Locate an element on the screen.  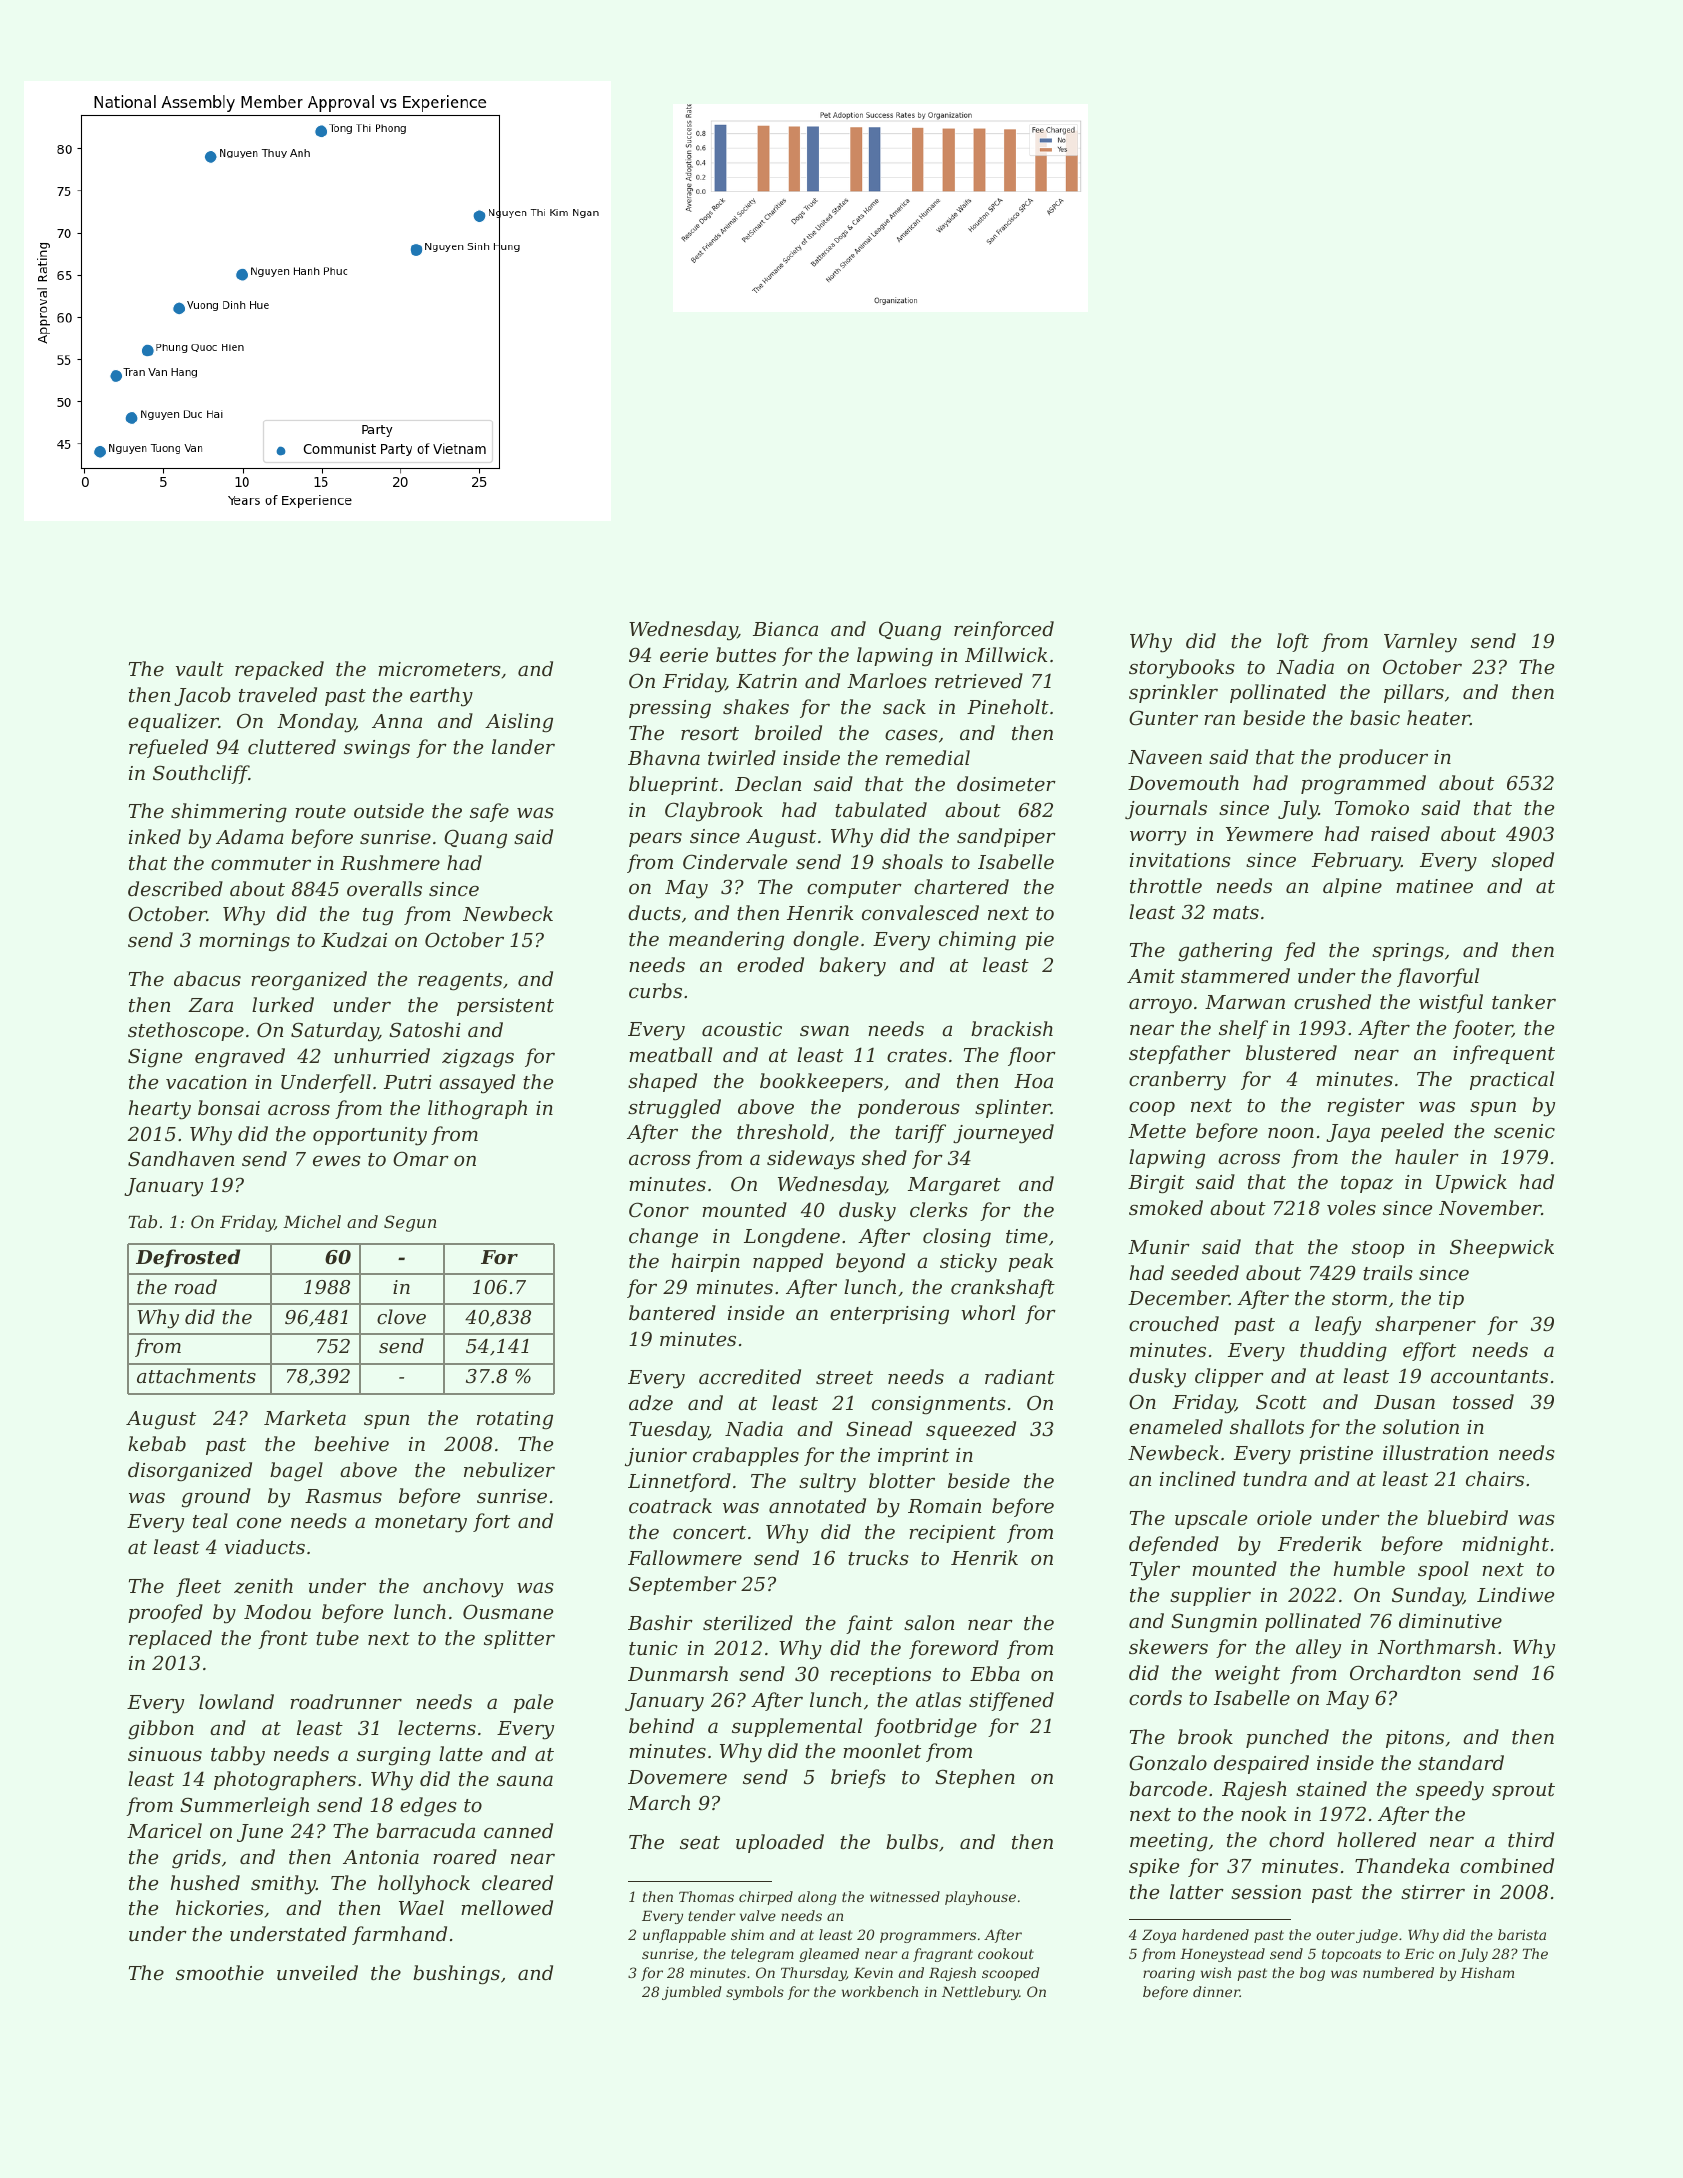
dosimeter is located at coordinates (1006, 783).
